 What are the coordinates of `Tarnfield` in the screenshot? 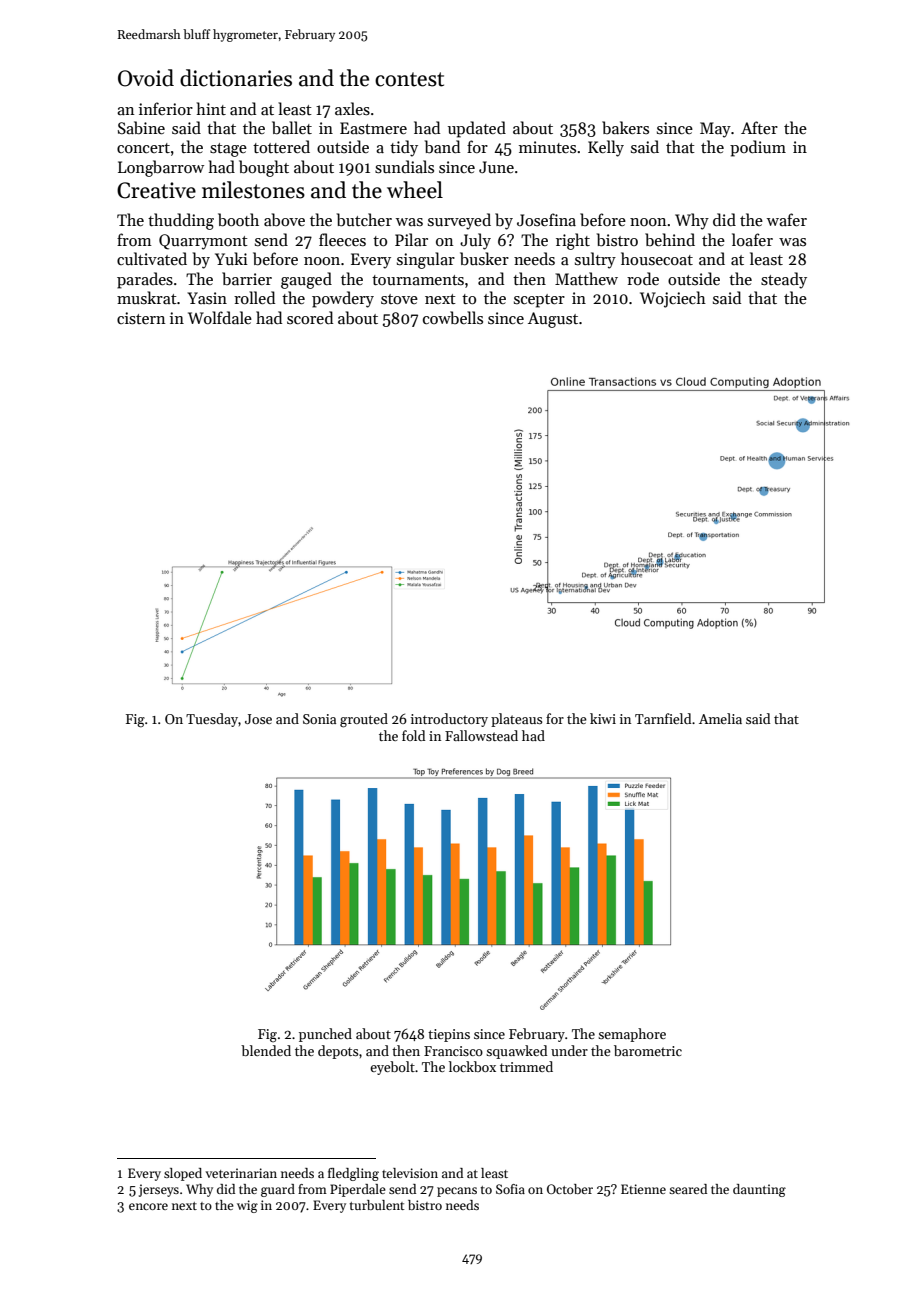 It's located at (663, 718).
